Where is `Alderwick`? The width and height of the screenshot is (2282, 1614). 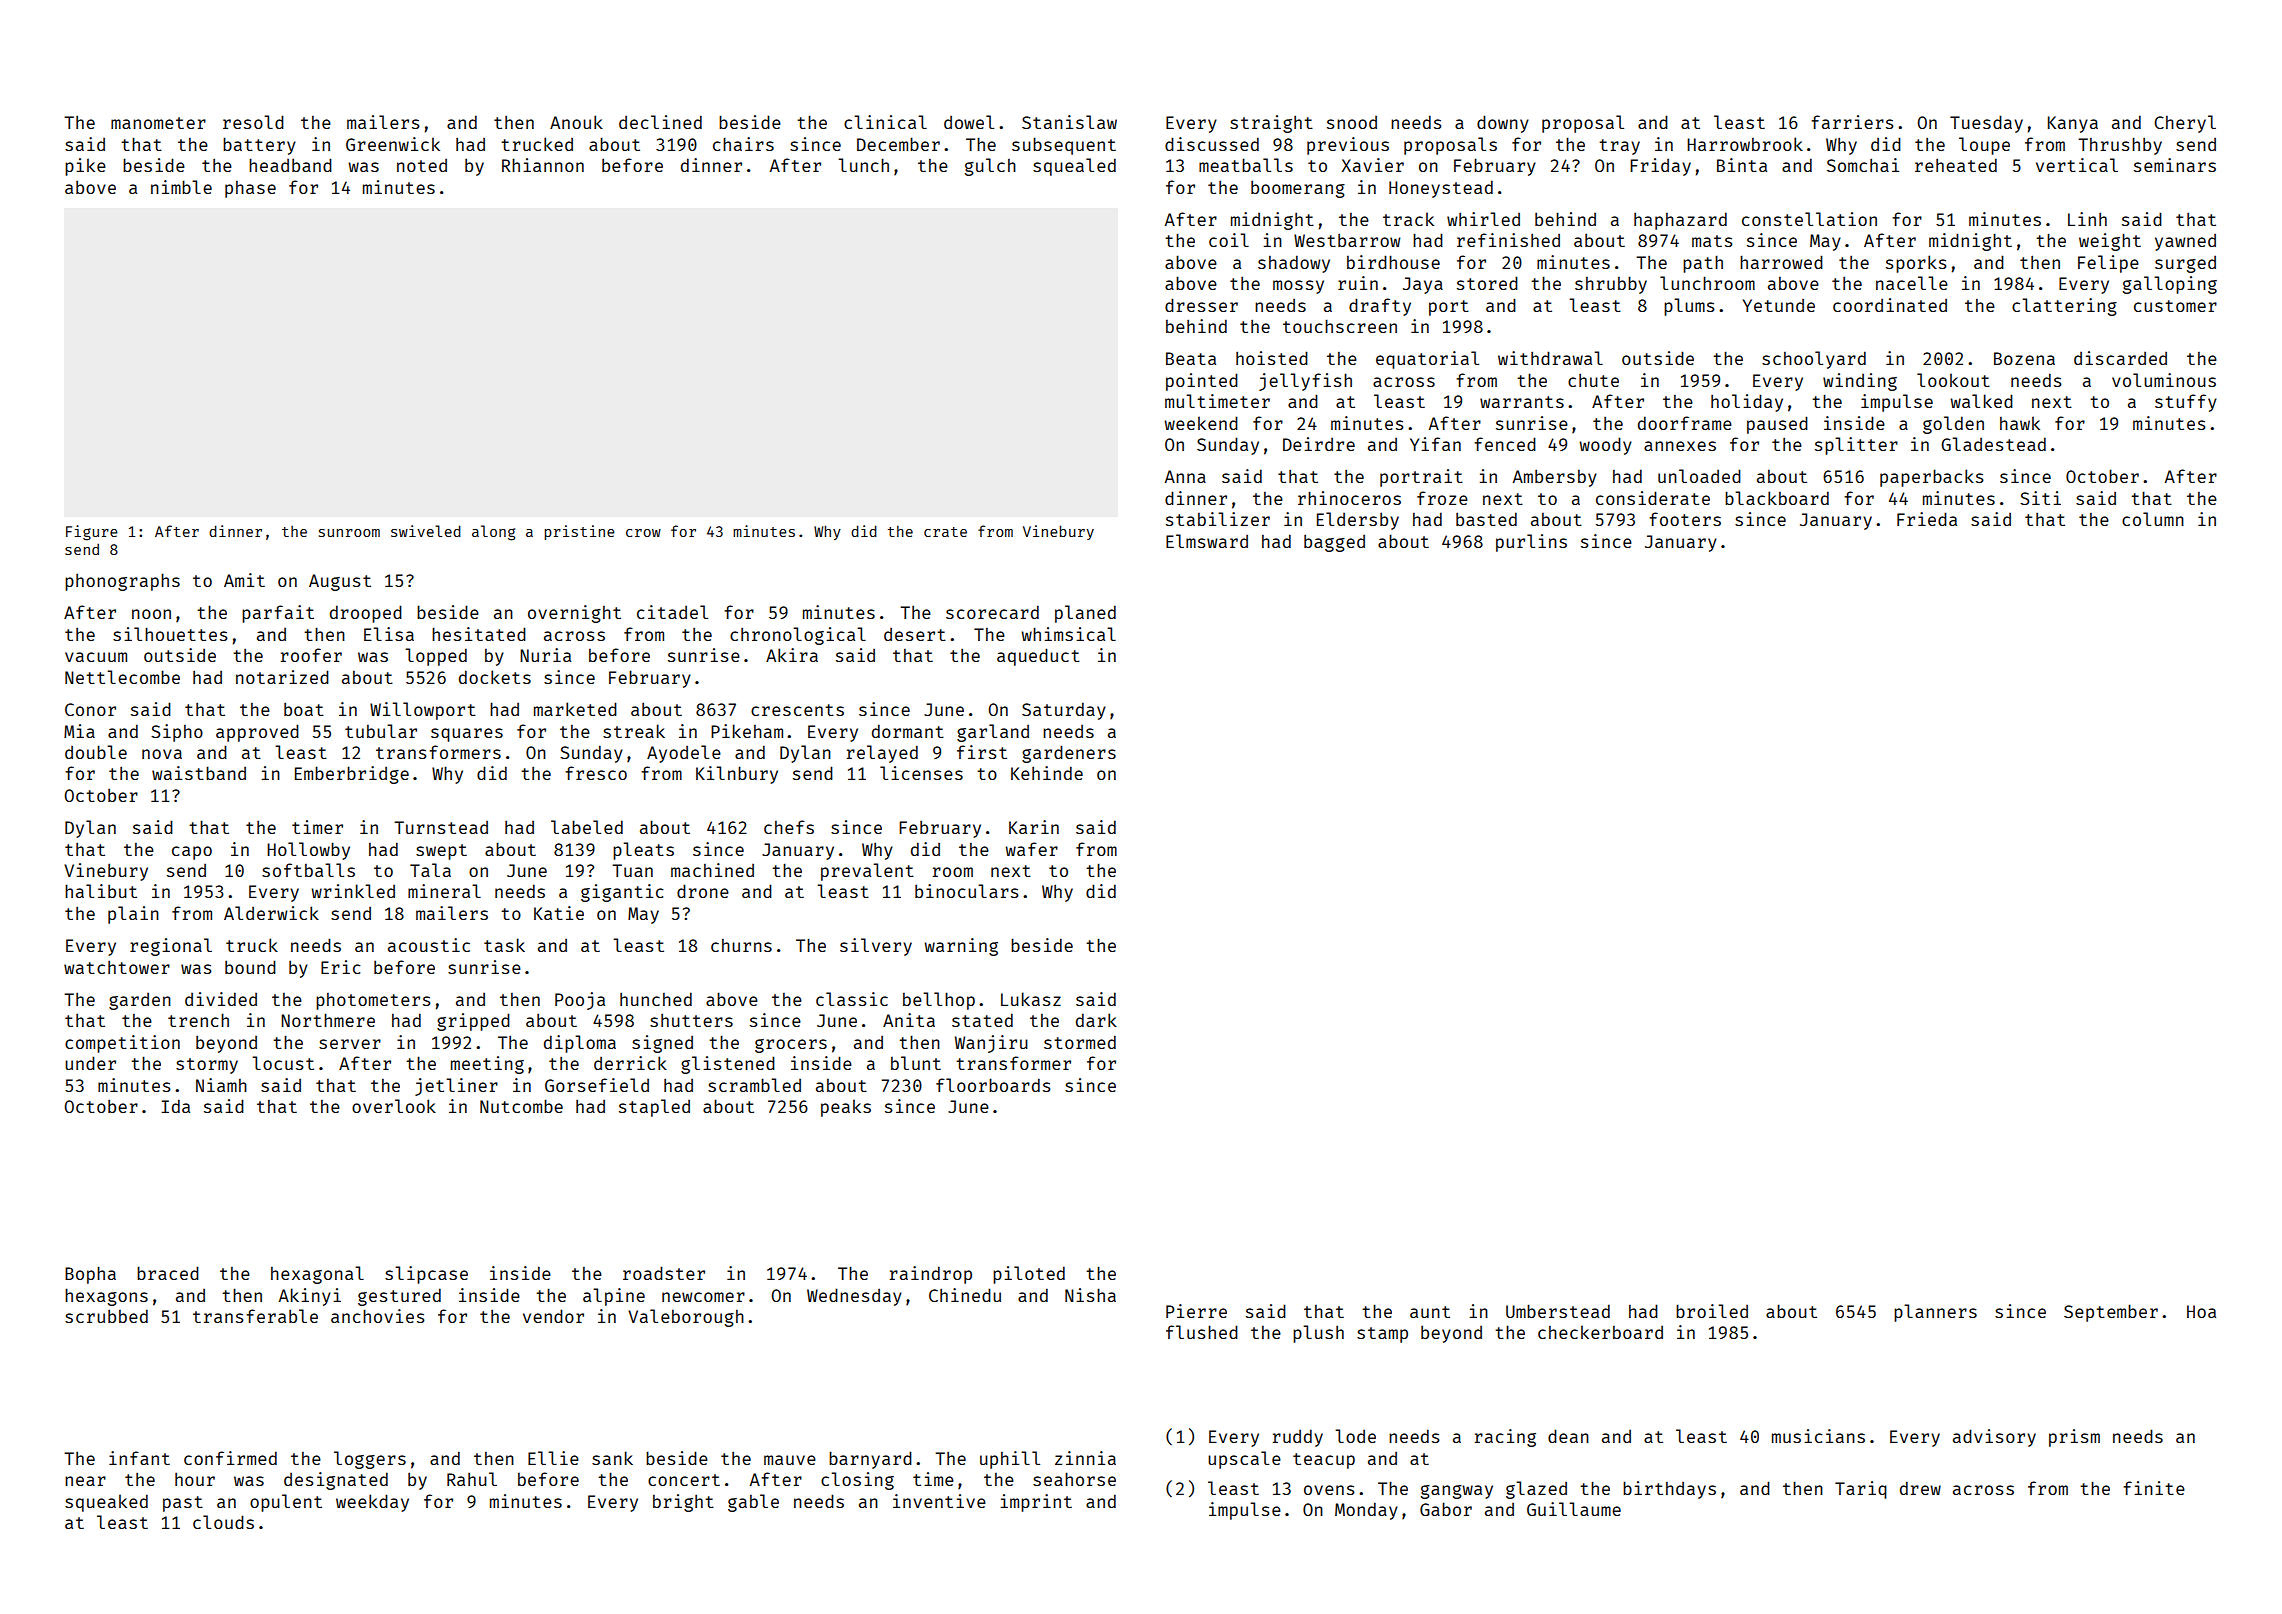 Alderwick is located at coordinates (271, 913).
